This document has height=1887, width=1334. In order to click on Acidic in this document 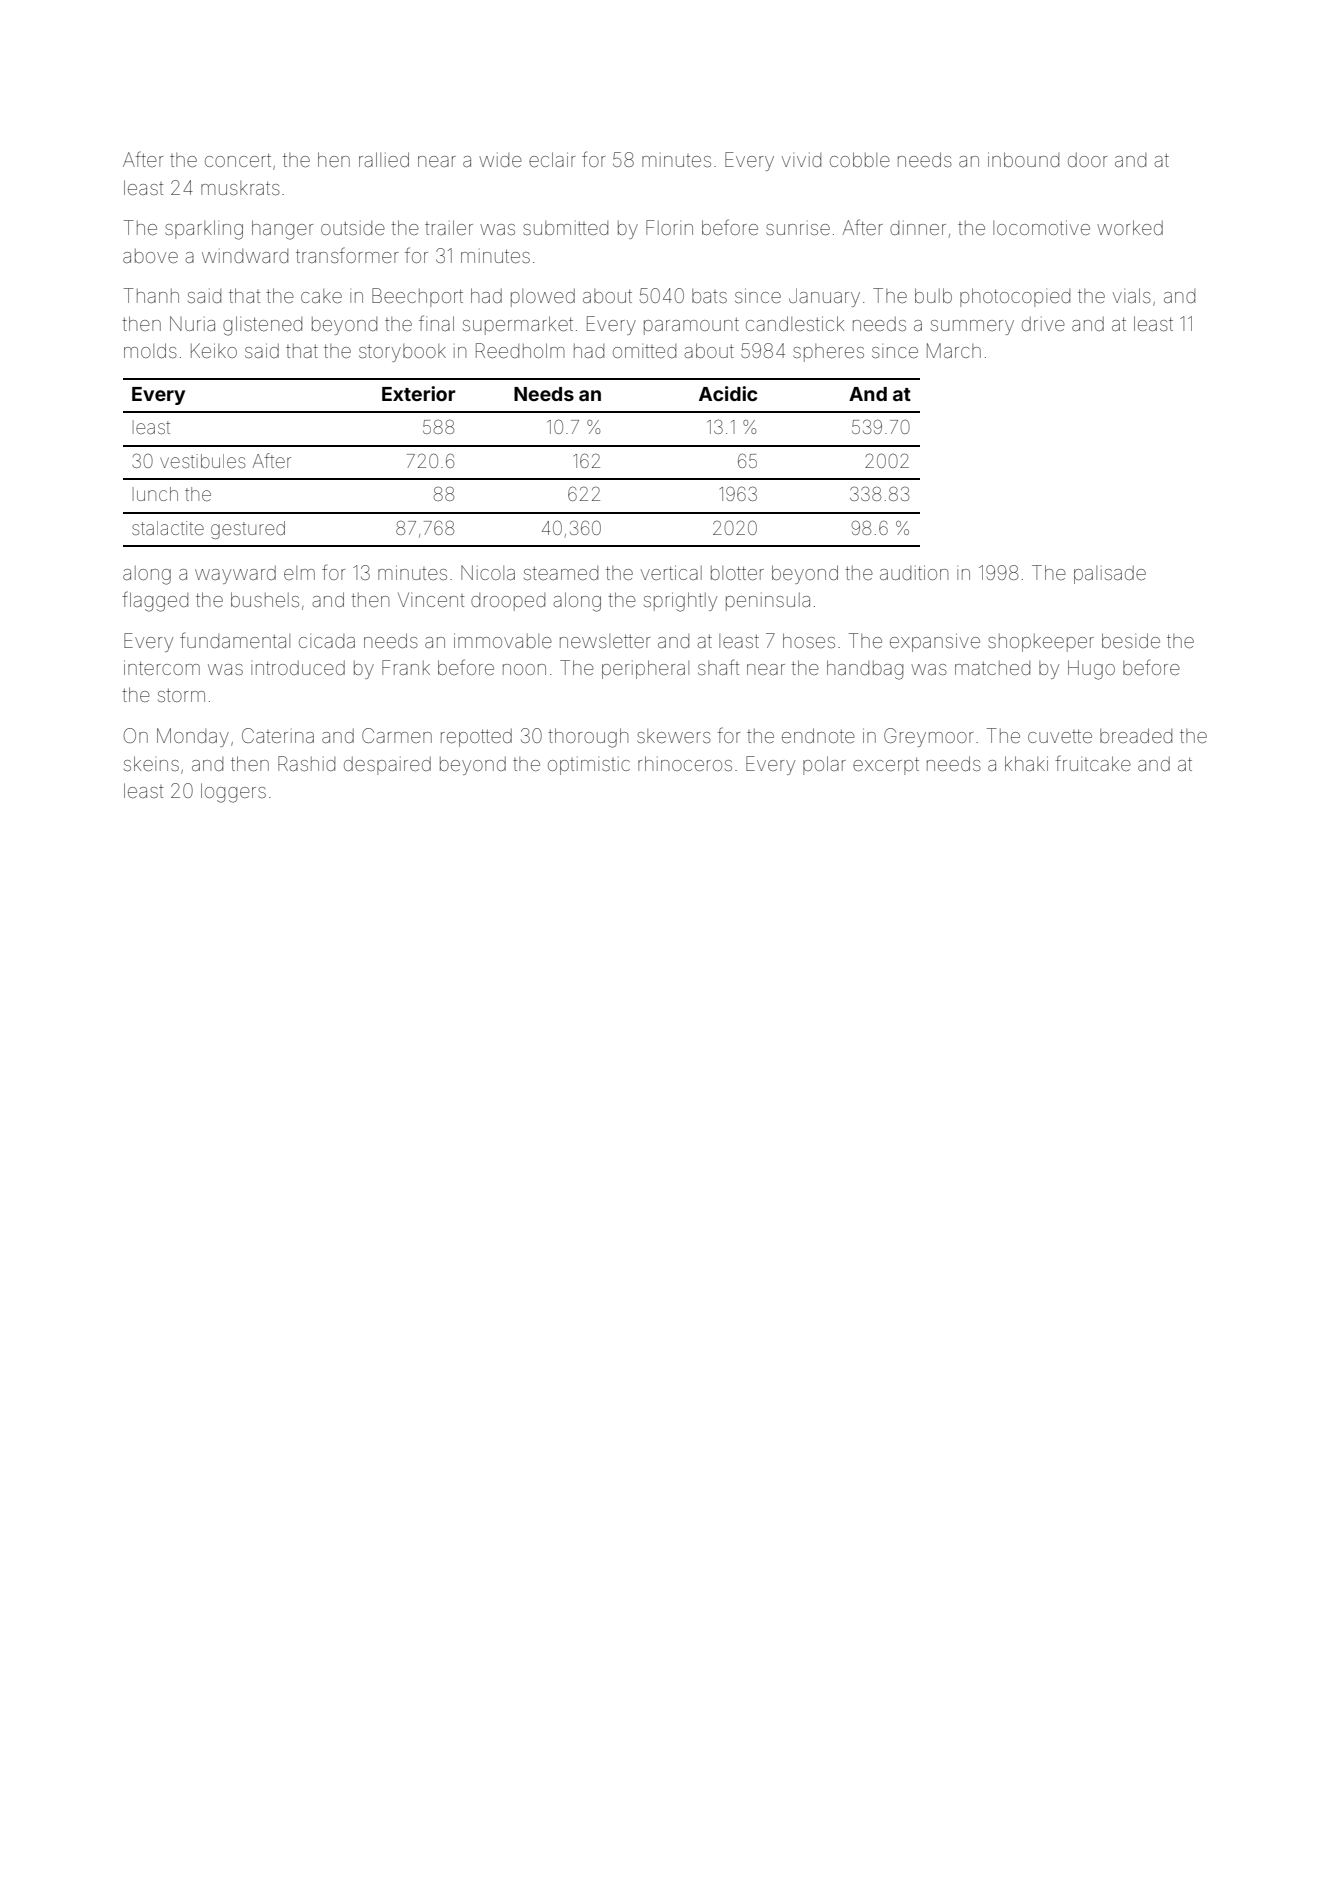, I will do `click(728, 393)`.
